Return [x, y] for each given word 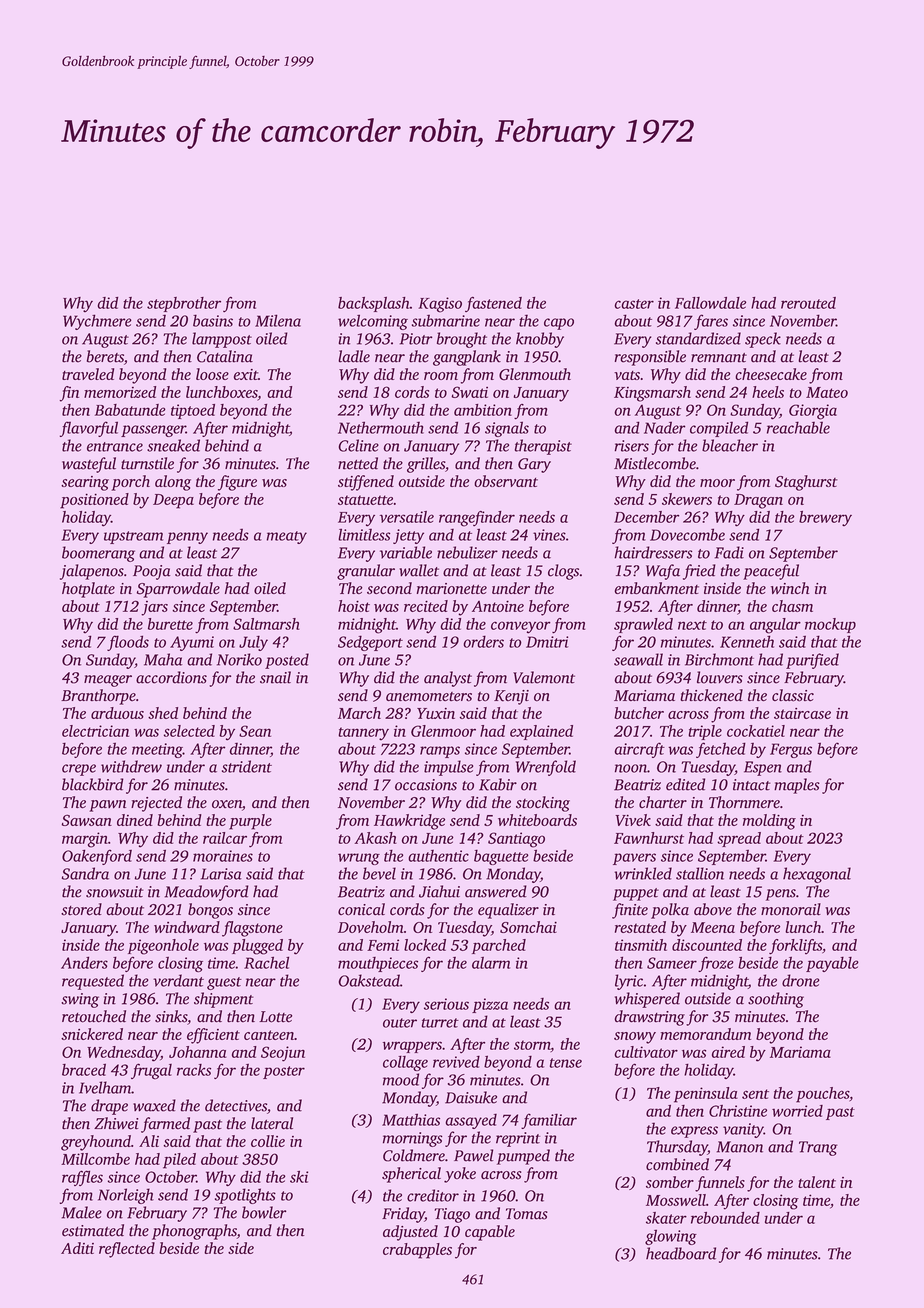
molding [769, 822]
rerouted [808, 303]
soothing [776, 1000]
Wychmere [97, 322]
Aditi [77, 1248]
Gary [534, 465]
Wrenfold [546, 768]
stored [81, 909]
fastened [493, 304]
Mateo [827, 392]
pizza [490, 1005]
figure [237, 483]
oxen [227, 804]
